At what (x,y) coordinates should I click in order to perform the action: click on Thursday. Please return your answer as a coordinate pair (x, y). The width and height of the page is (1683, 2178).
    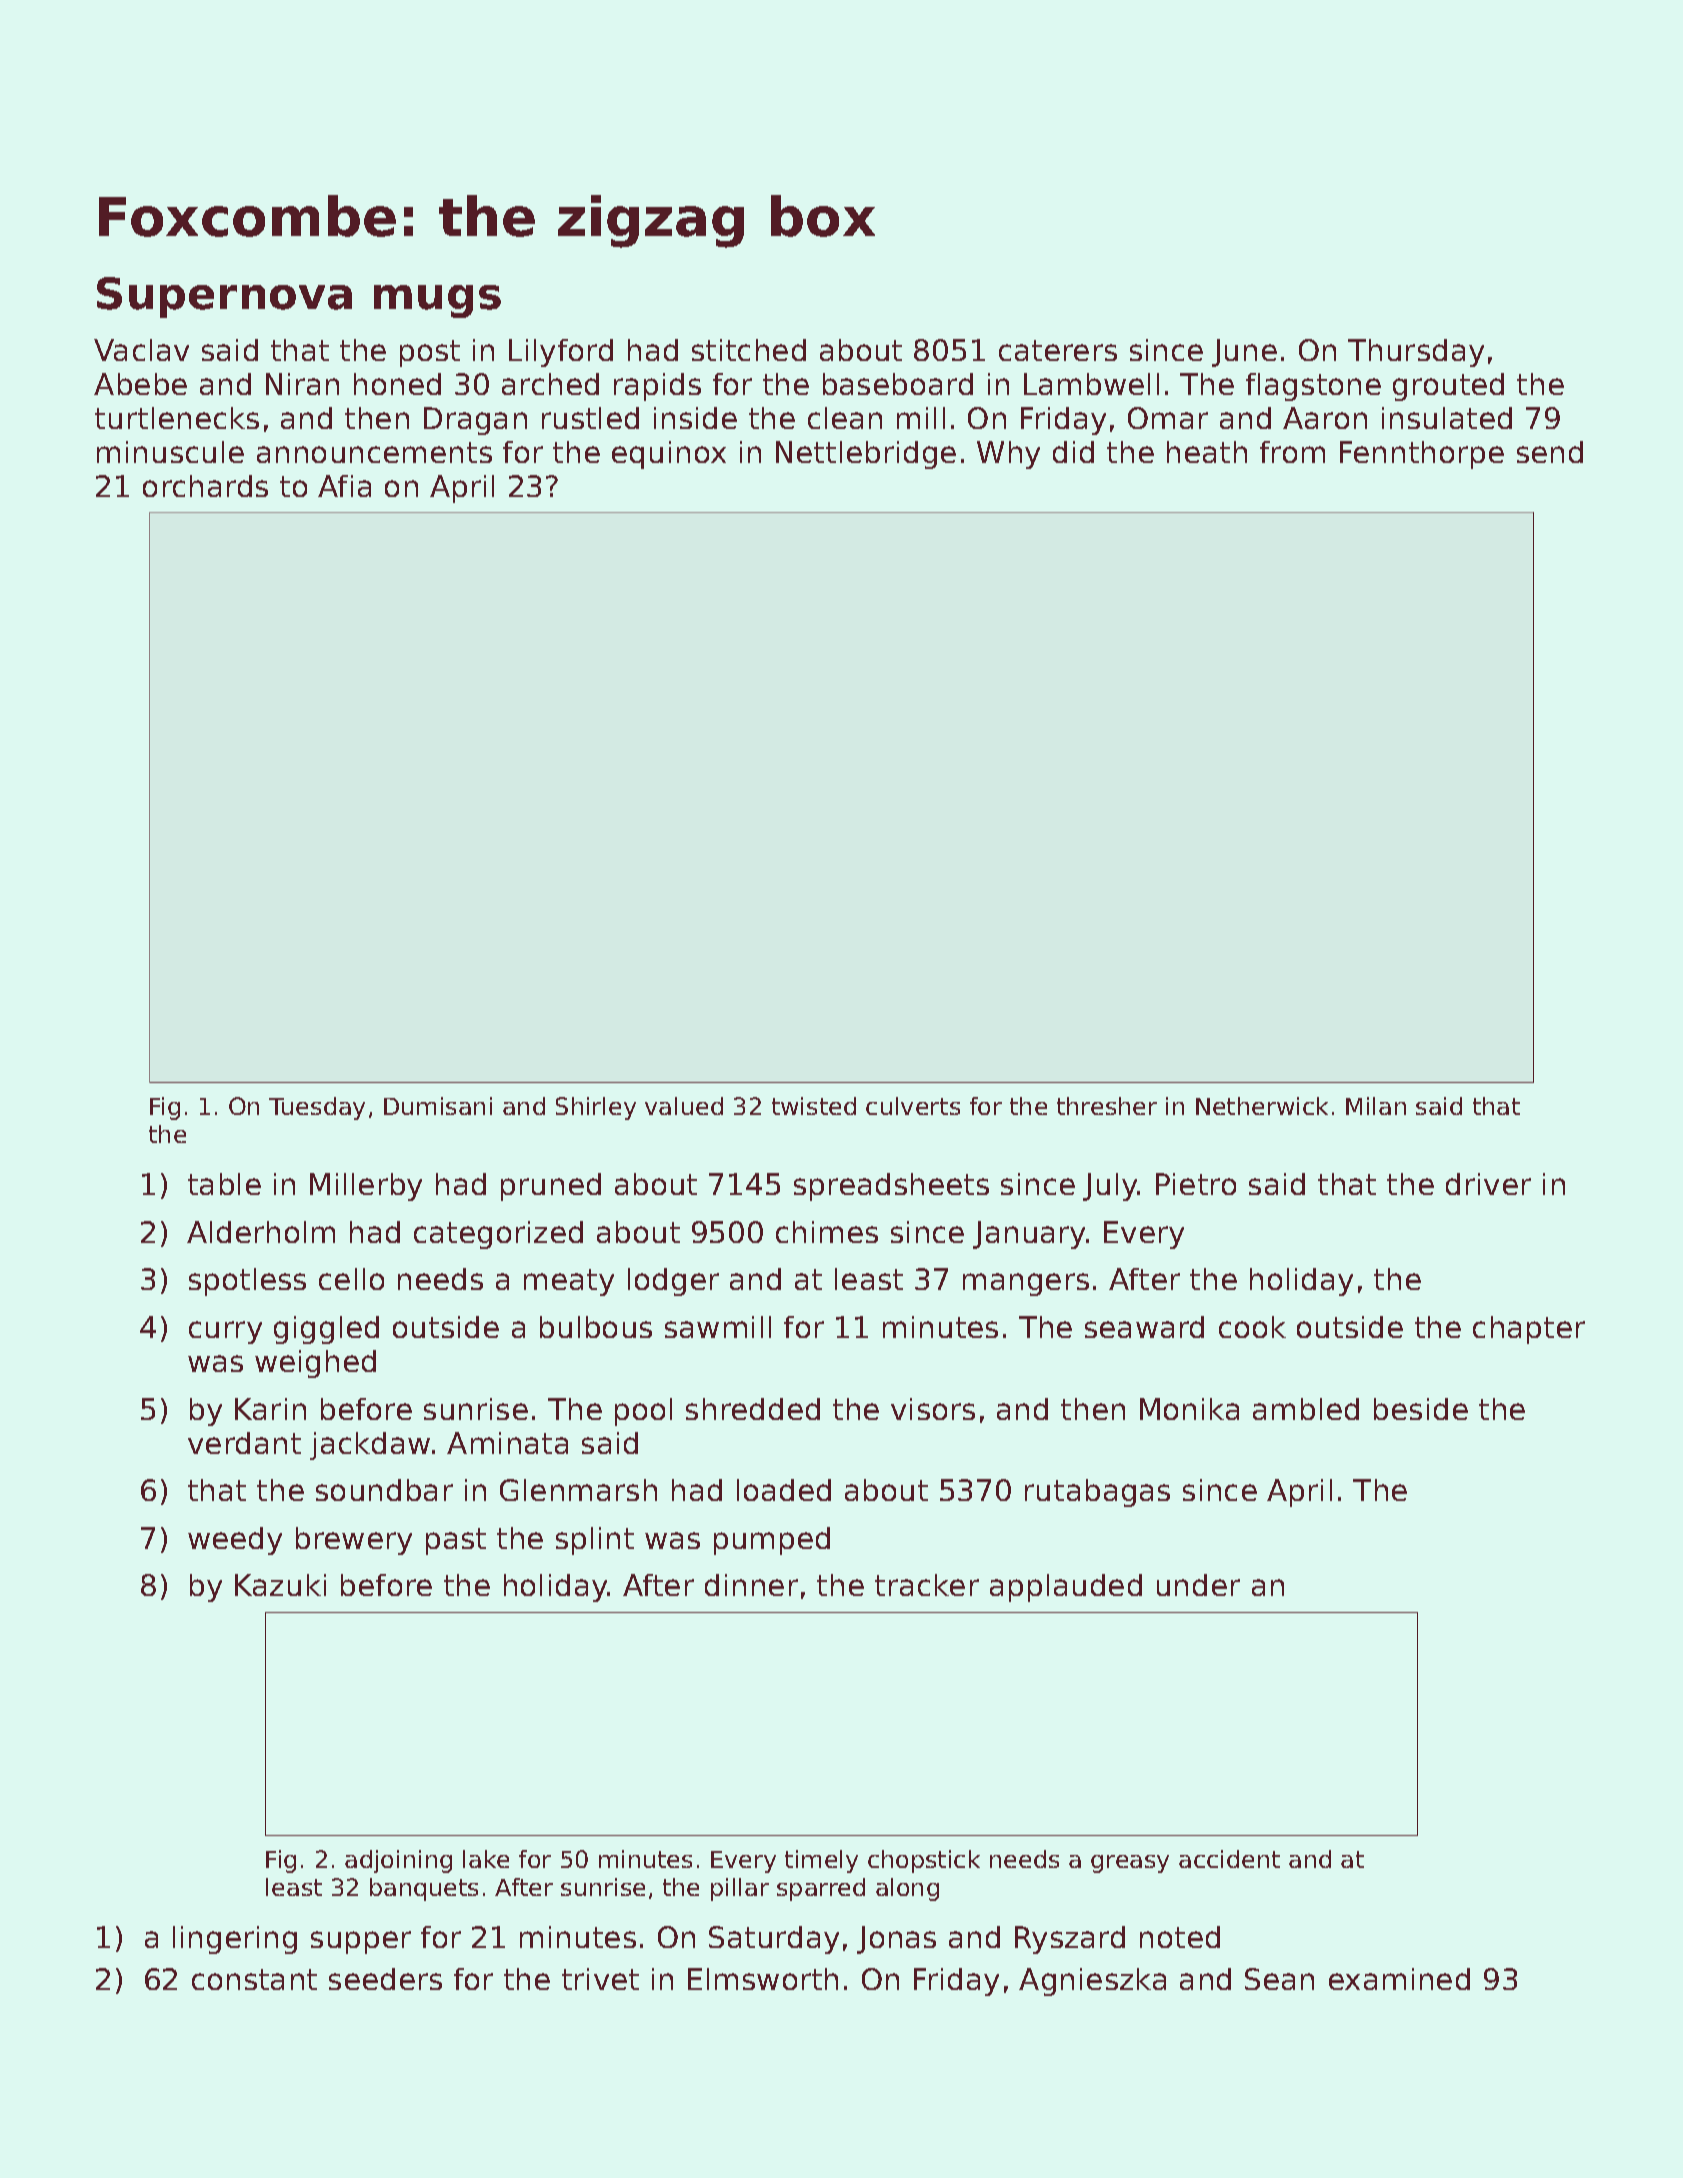
    Looking at the image, I should click on (1416, 353).
